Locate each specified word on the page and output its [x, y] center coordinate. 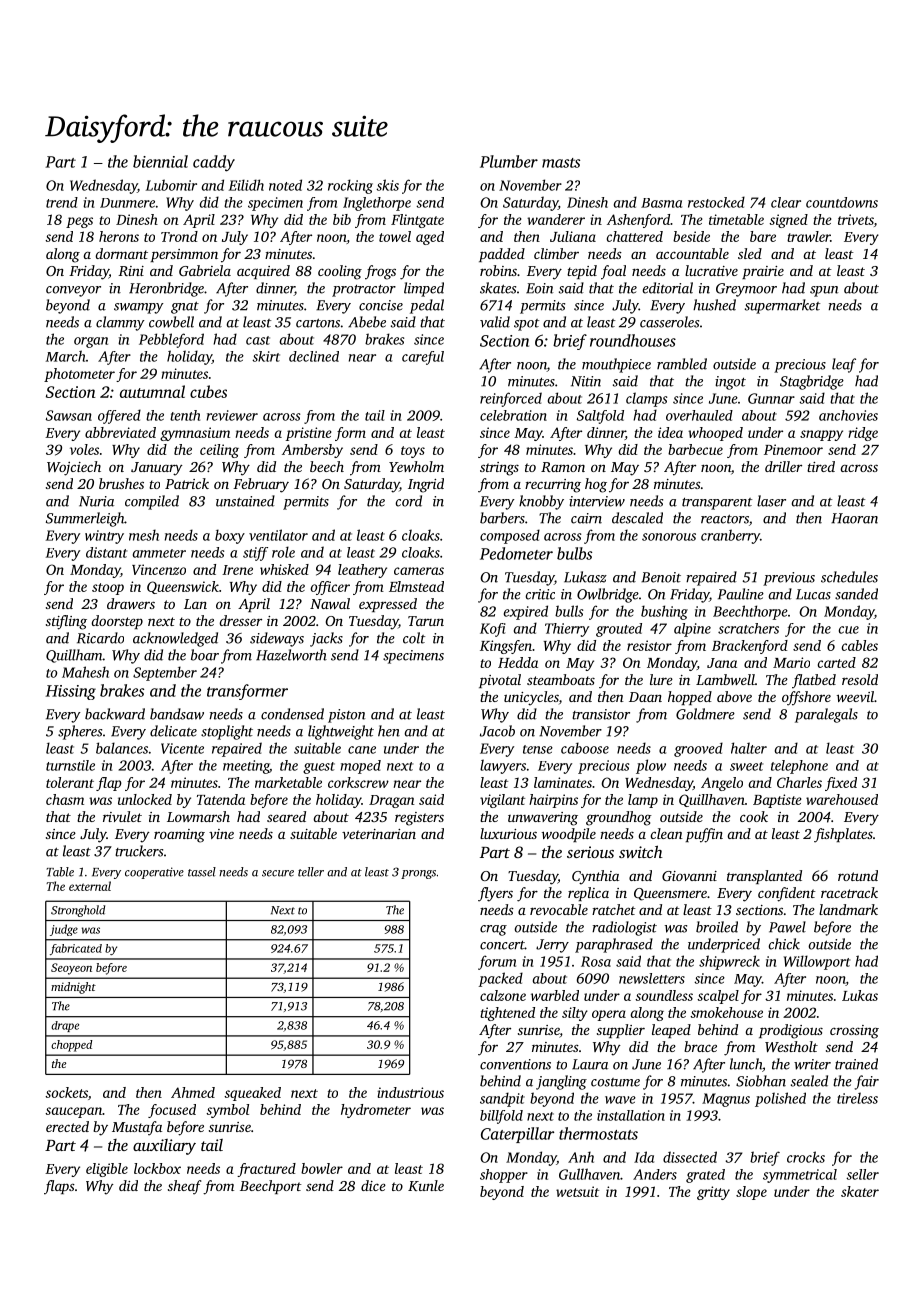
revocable [559, 909]
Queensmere [670, 894]
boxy [230, 536]
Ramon [563, 467]
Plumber [509, 161]
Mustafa [137, 1128]
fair [867, 1082]
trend [62, 202]
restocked [716, 202]
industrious [410, 1092]
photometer [79, 375]
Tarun [426, 621]
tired [821, 466]
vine [221, 834]
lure [661, 679]
